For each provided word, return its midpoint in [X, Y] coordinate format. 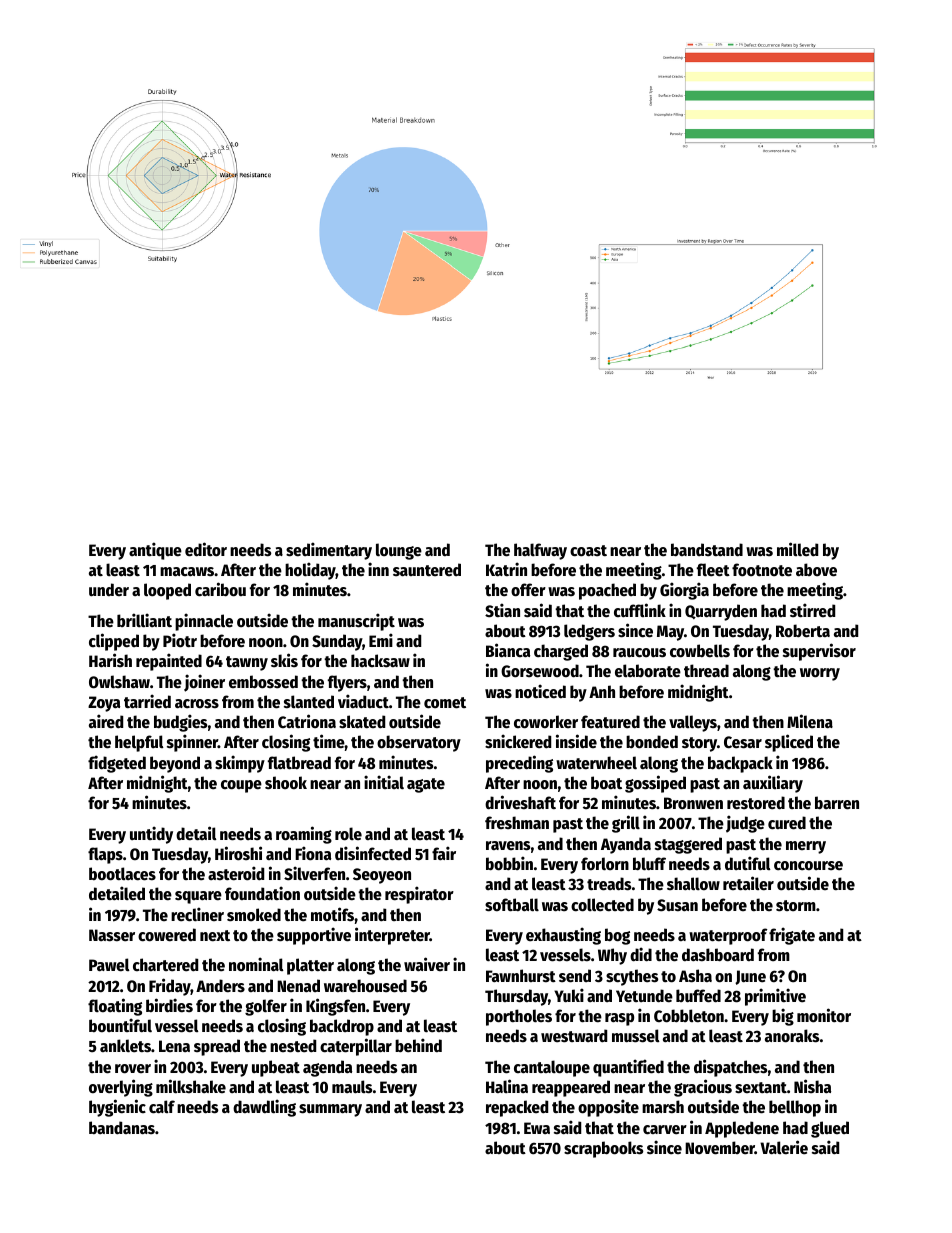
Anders [220, 986]
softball [512, 905]
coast [588, 551]
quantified [628, 1068]
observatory [419, 743]
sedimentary [329, 551]
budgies [180, 723]
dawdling [264, 1108]
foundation [262, 893]
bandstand [707, 550]
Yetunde [644, 996]
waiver [427, 964]
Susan [677, 905]
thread [706, 671]
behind [418, 1045]
